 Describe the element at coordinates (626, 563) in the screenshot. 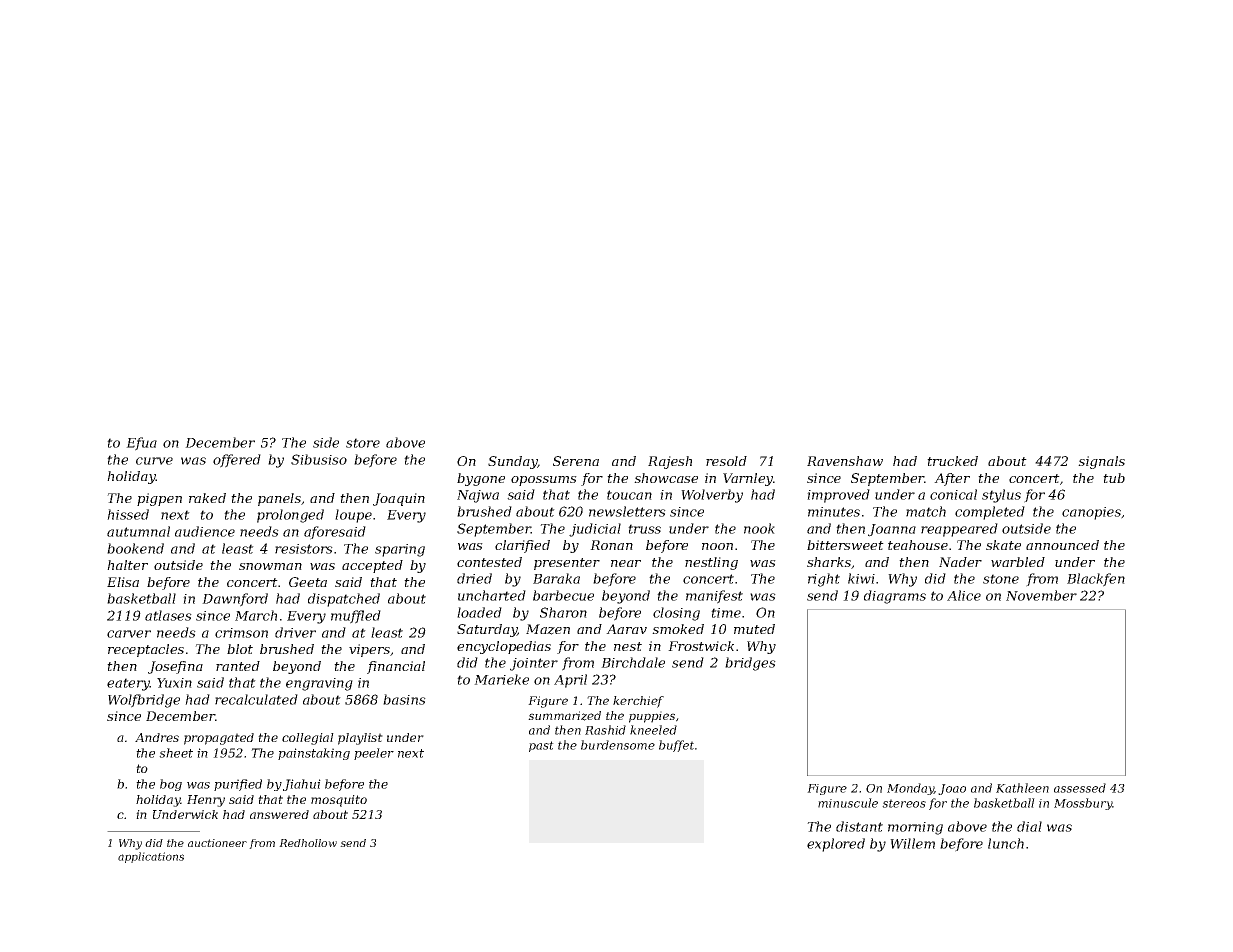

I see `near` at that location.
